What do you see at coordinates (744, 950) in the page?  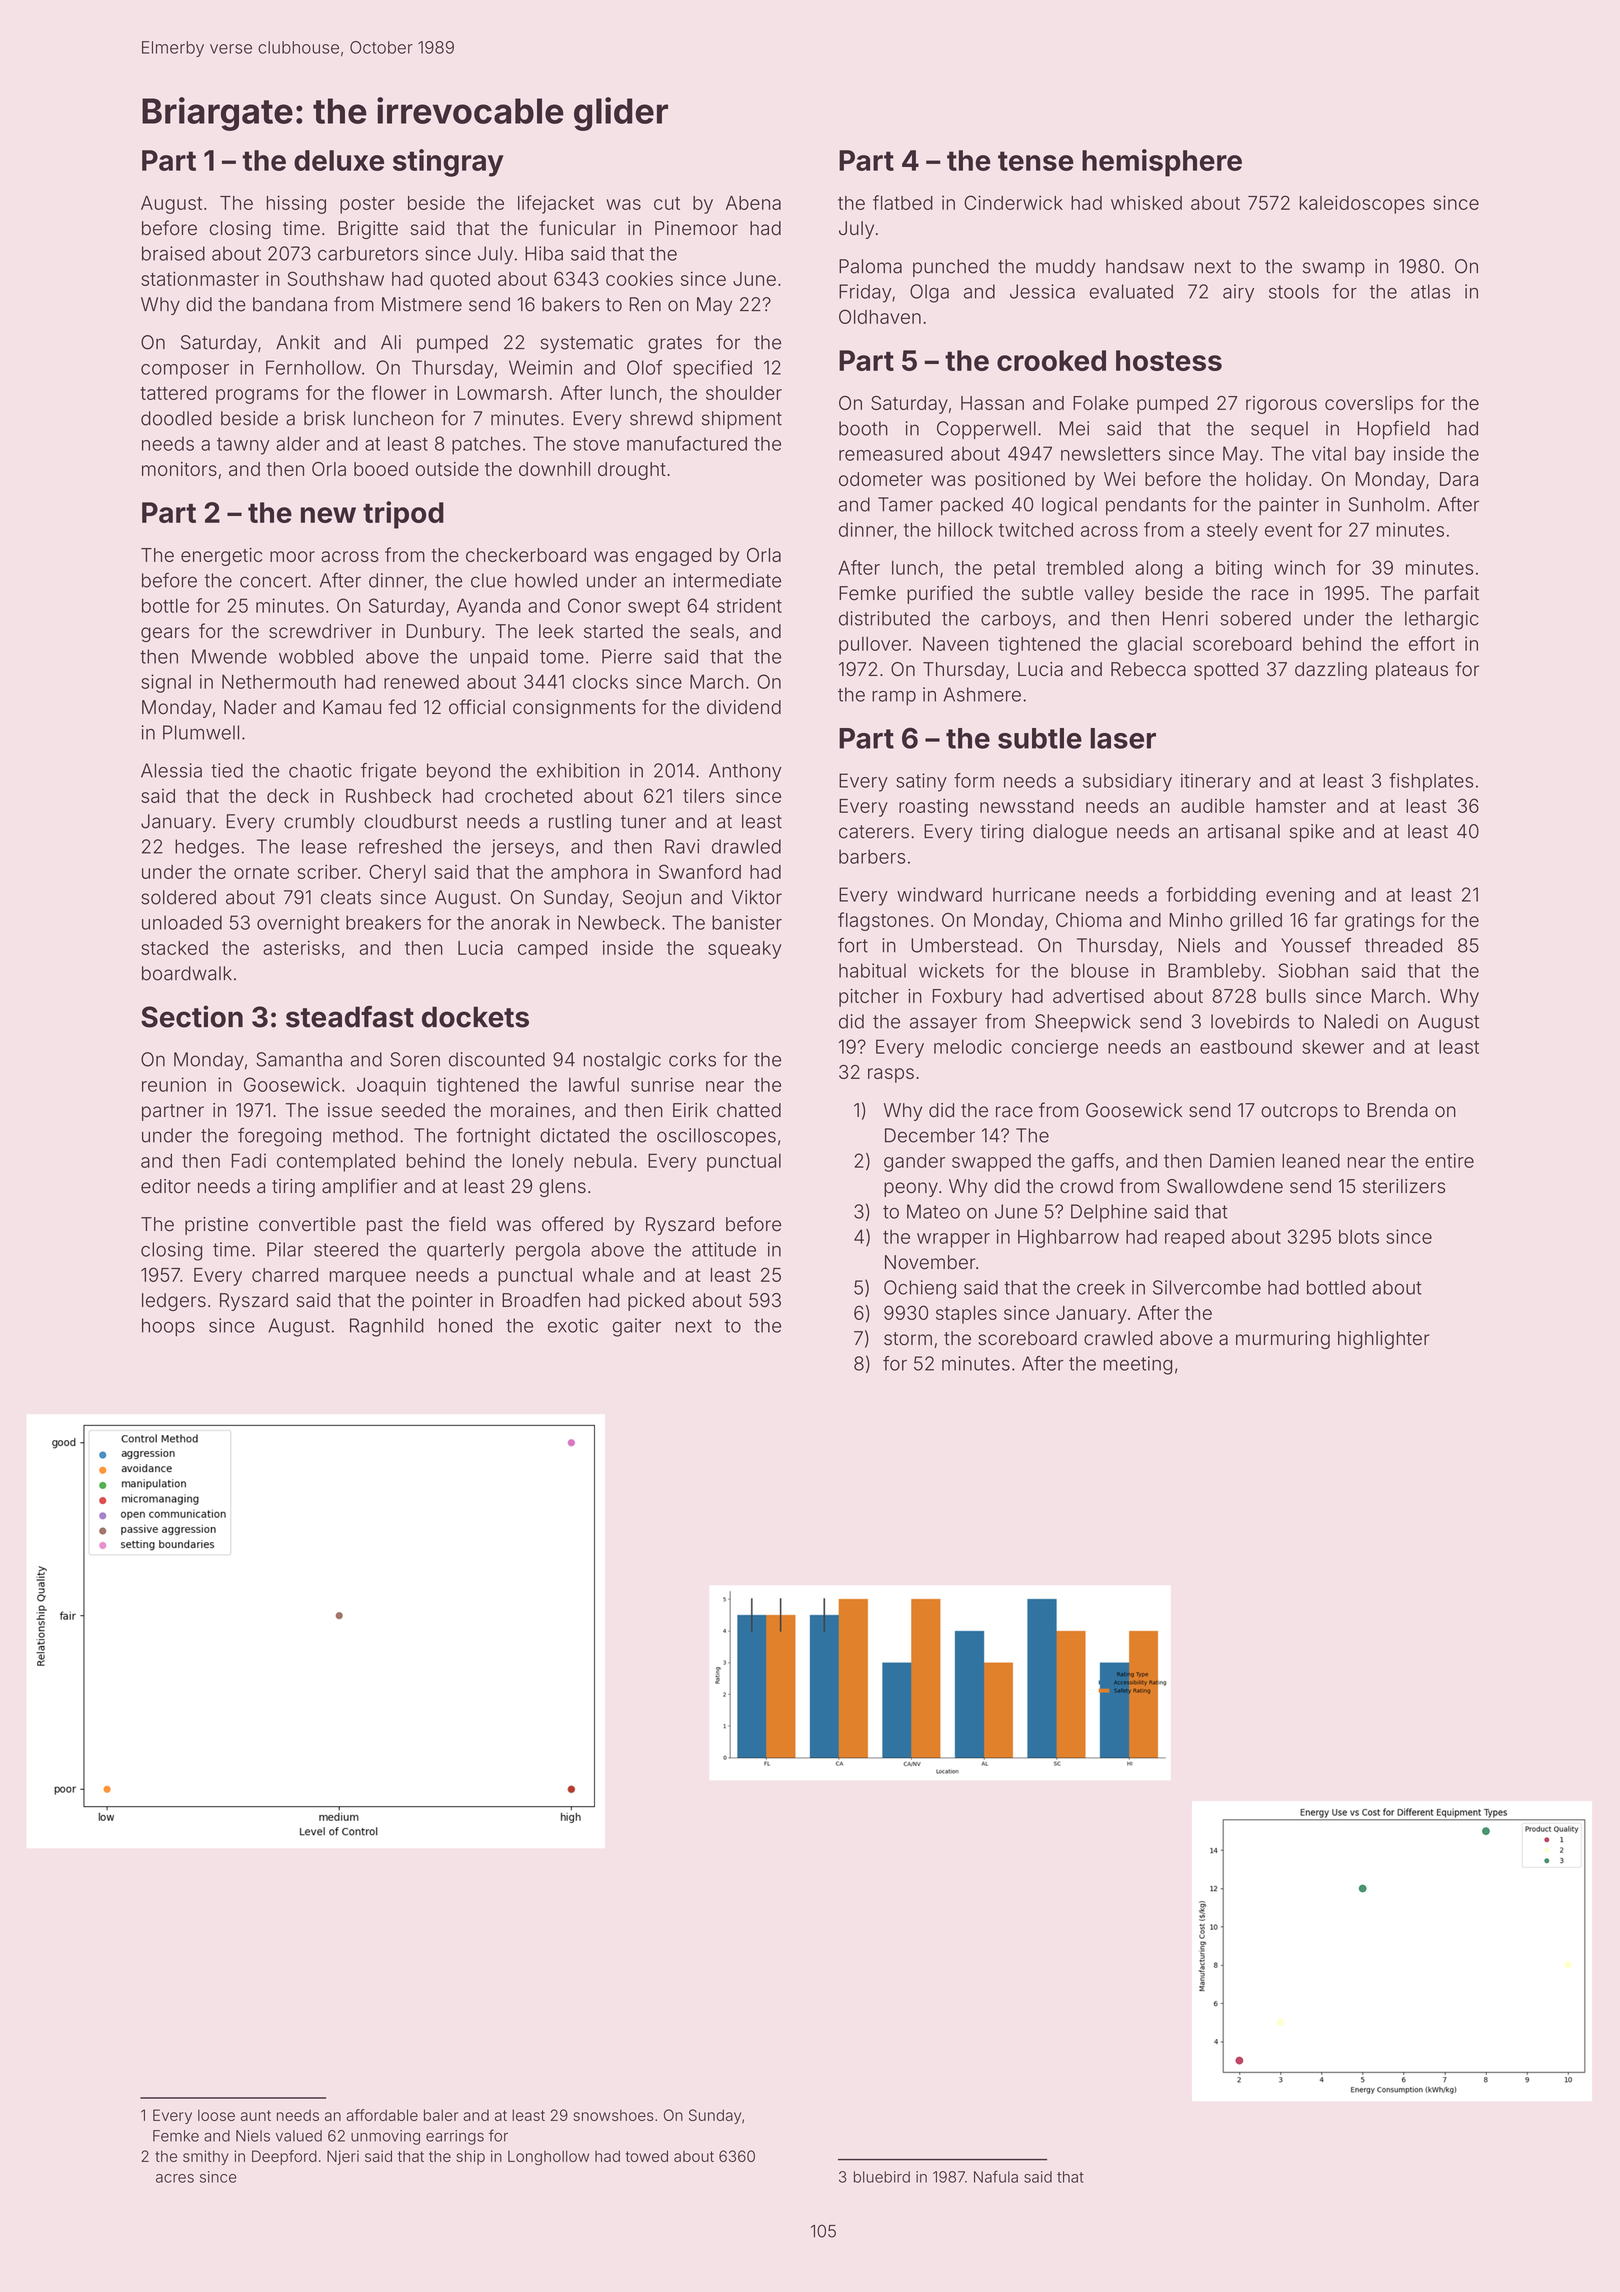 I see `squeaky` at bounding box center [744, 950].
